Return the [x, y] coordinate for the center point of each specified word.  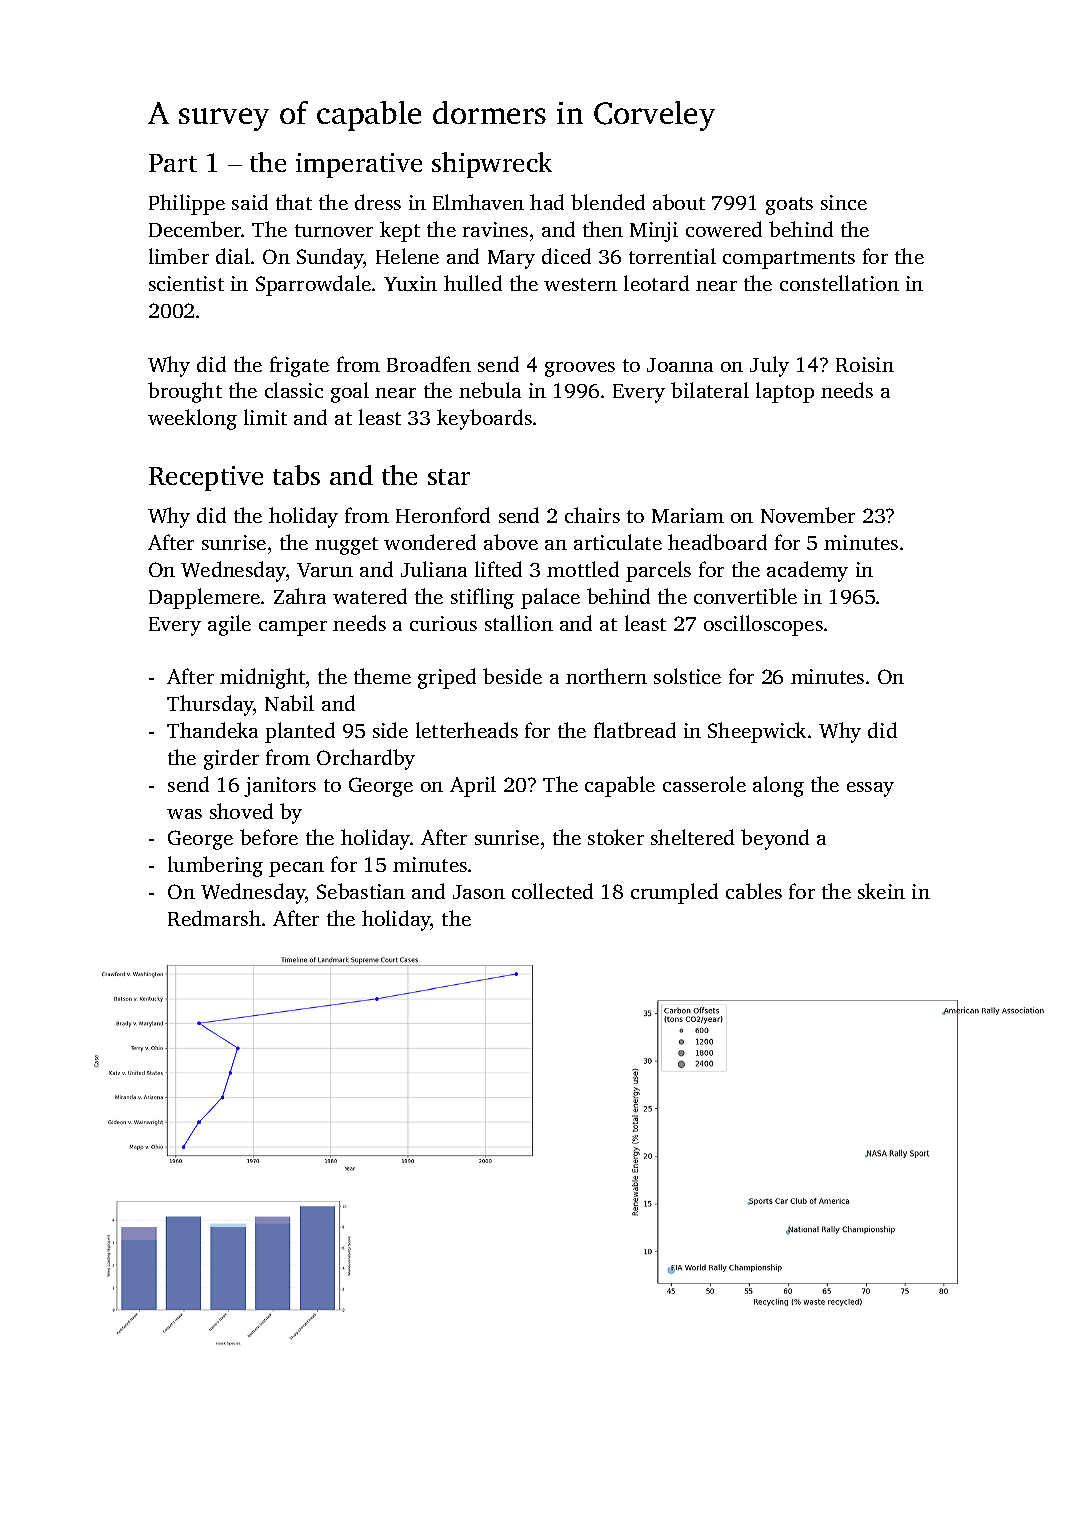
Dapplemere [204, 598]
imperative [359, 165]
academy [807, 571]
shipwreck [492, 165]
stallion [519, 623]
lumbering [215, 866]
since [844, 202]
